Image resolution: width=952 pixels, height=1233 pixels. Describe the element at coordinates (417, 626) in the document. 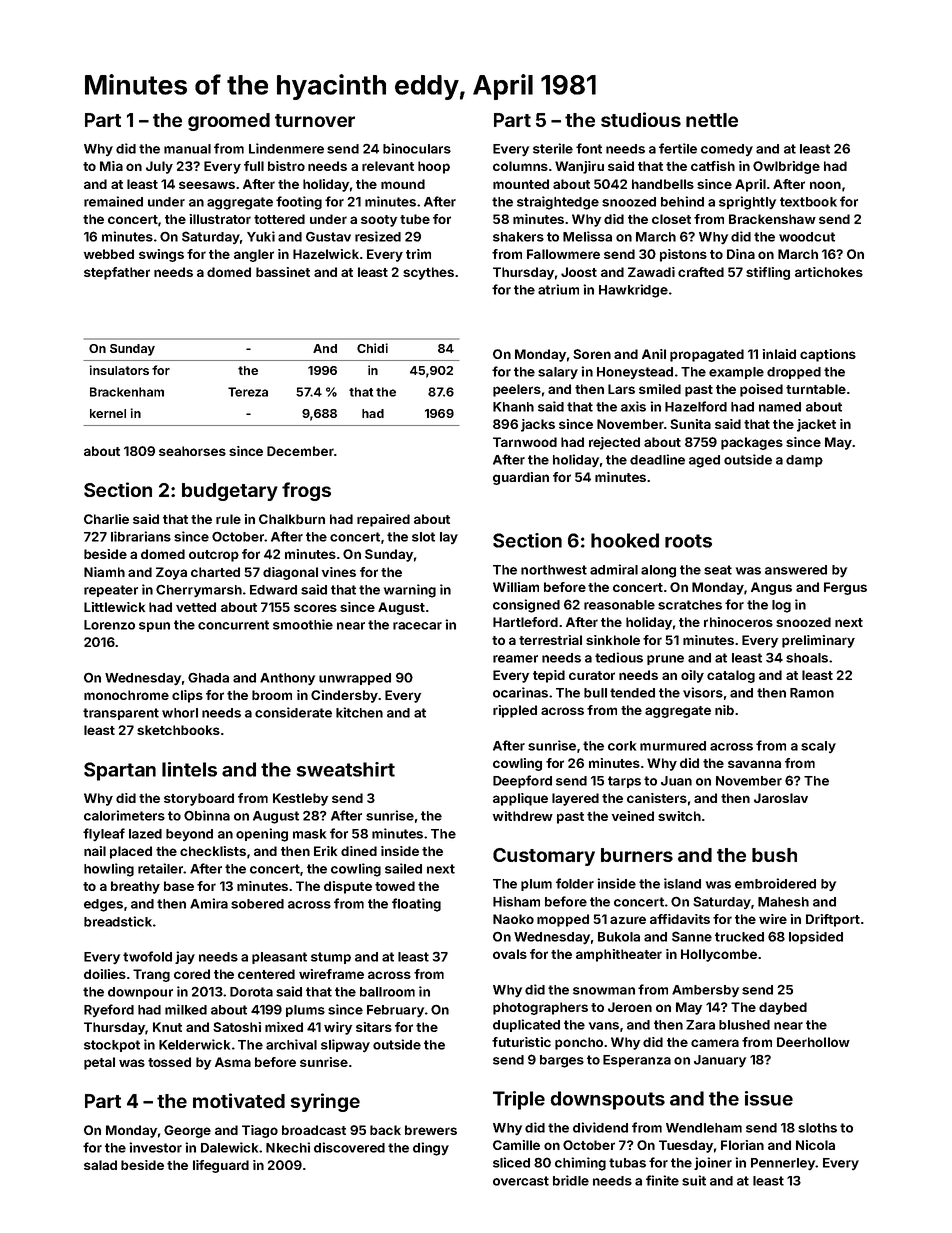

I see `racecar` at that location.
